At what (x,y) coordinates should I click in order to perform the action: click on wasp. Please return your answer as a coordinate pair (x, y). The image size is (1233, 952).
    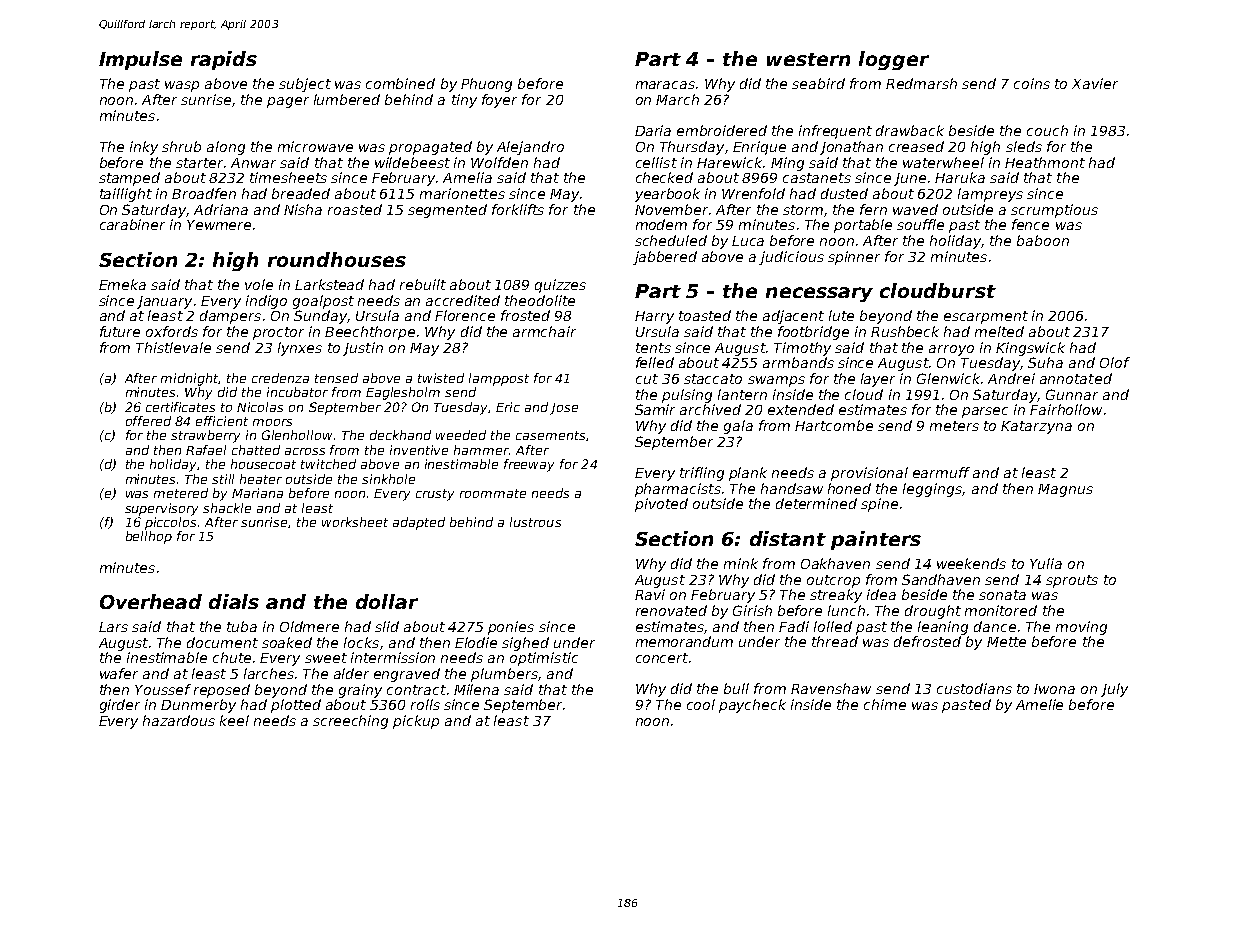
    Looking at the image, I should click on (182, 86).
